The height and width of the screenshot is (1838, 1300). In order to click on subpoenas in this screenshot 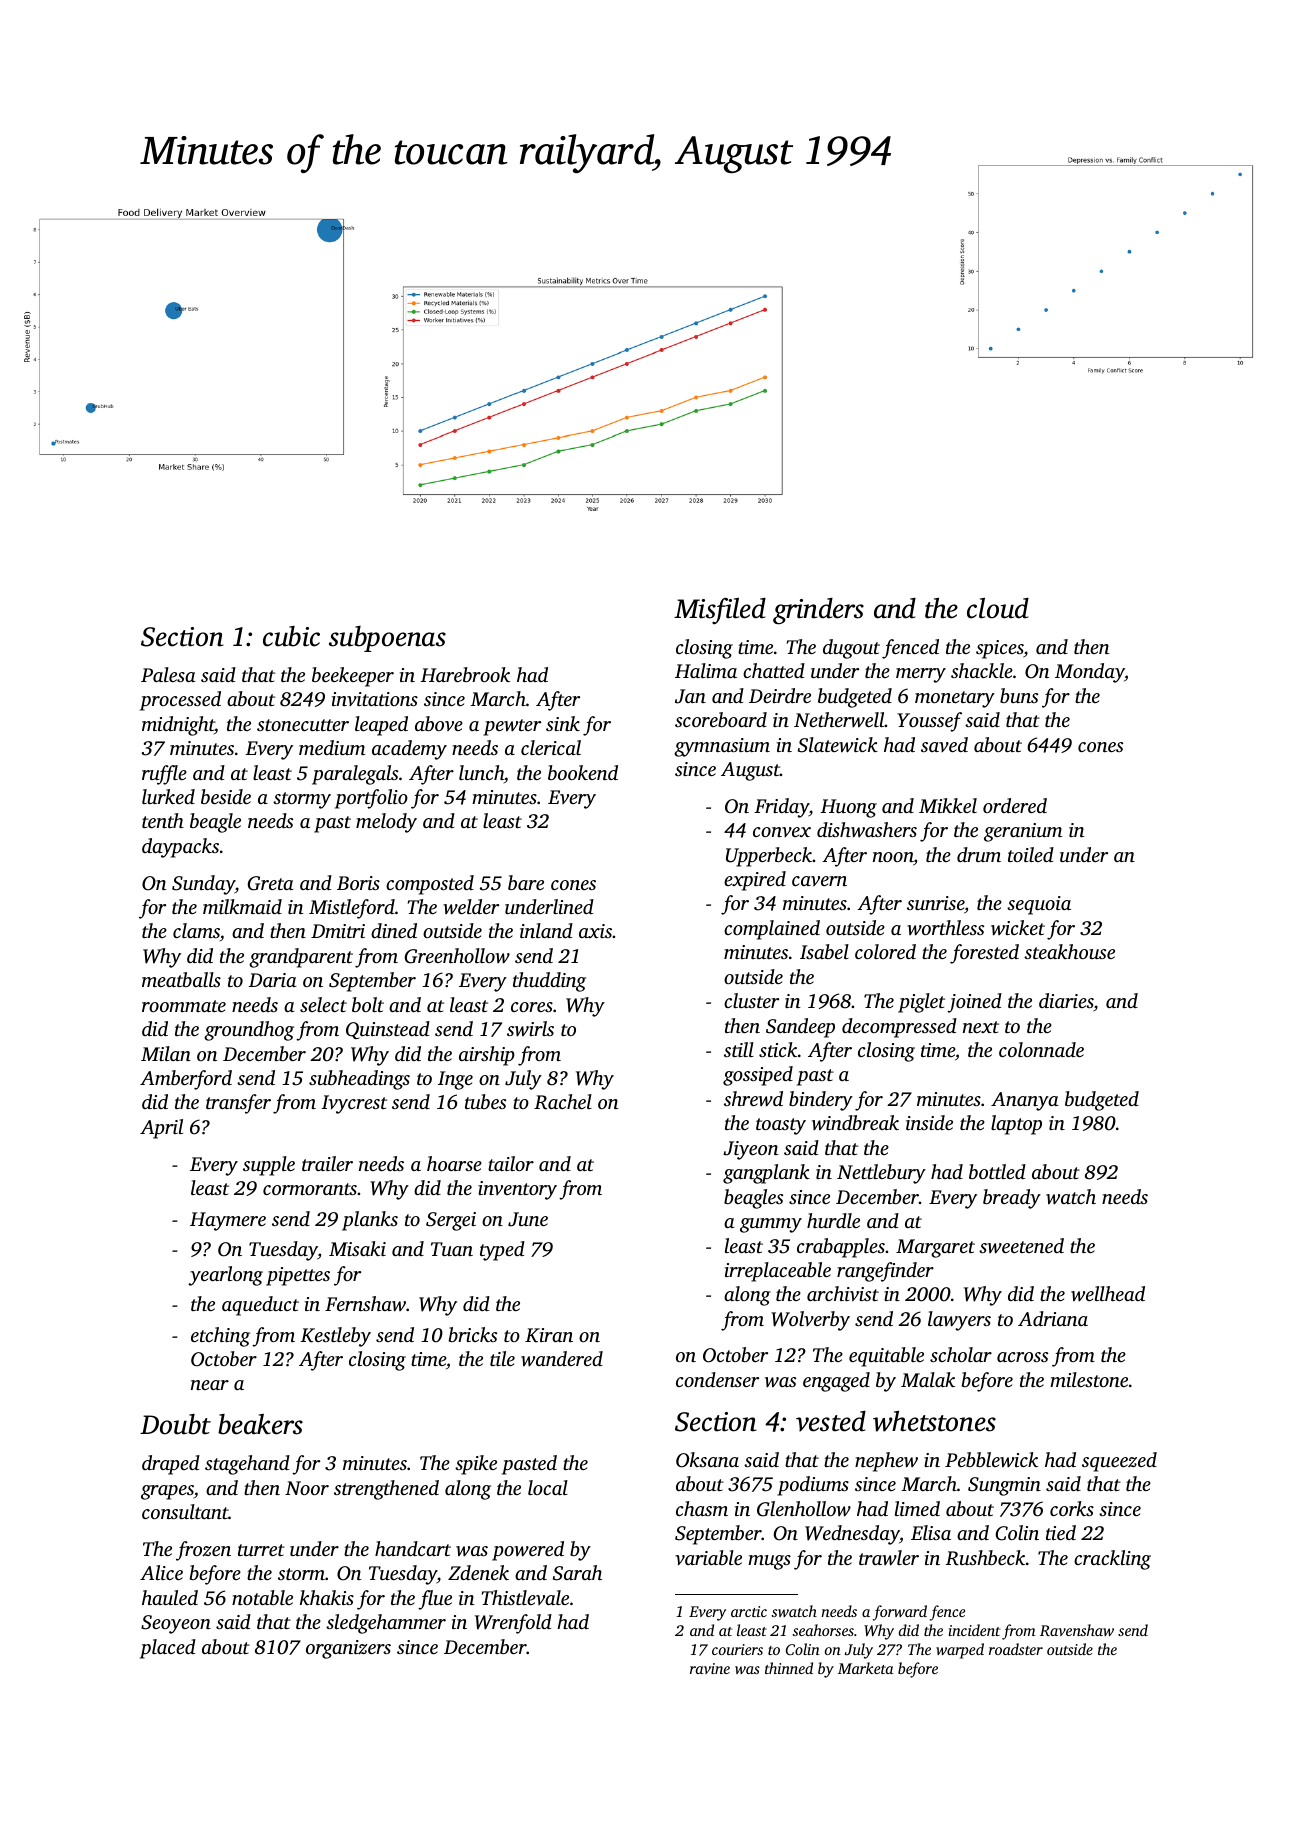, I will do `click(387, 639)`.
